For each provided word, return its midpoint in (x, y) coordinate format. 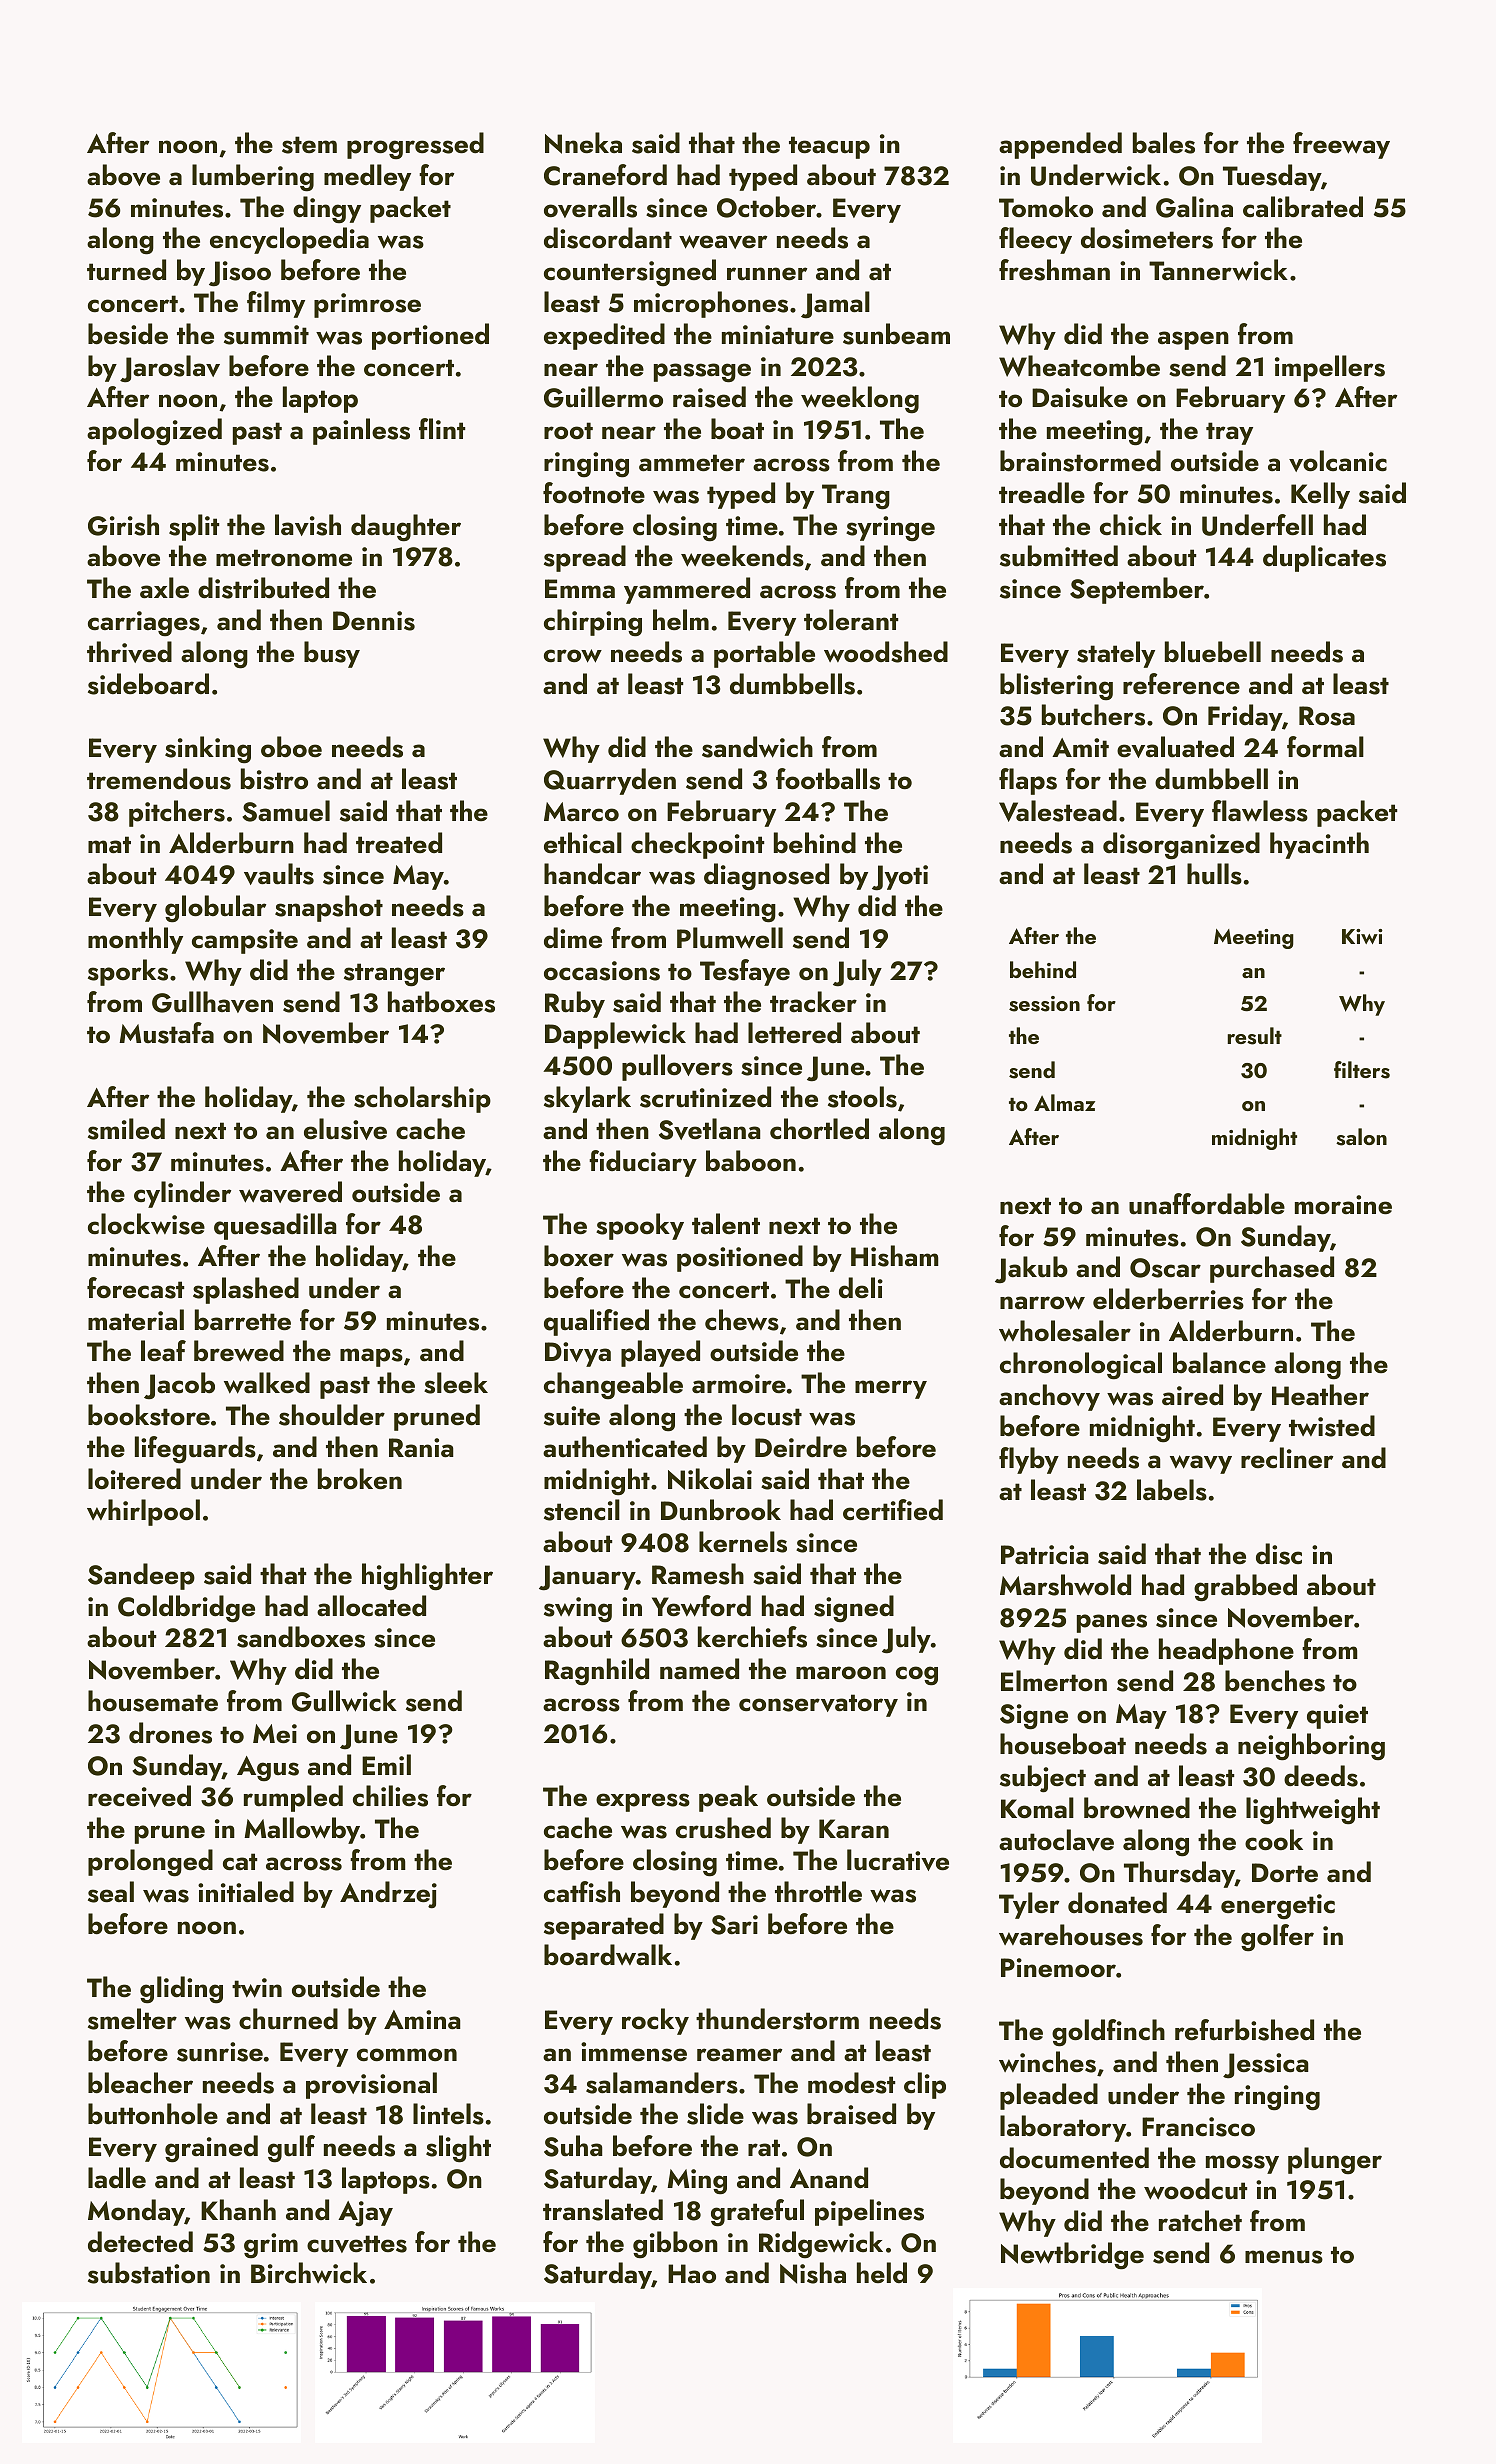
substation (149, 2273)
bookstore (149, 1415)
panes (1112, 1623)
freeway (1341, 145)
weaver (723, 242)
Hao (692, 2274)
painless (361, 431)
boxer (579, 1256)
